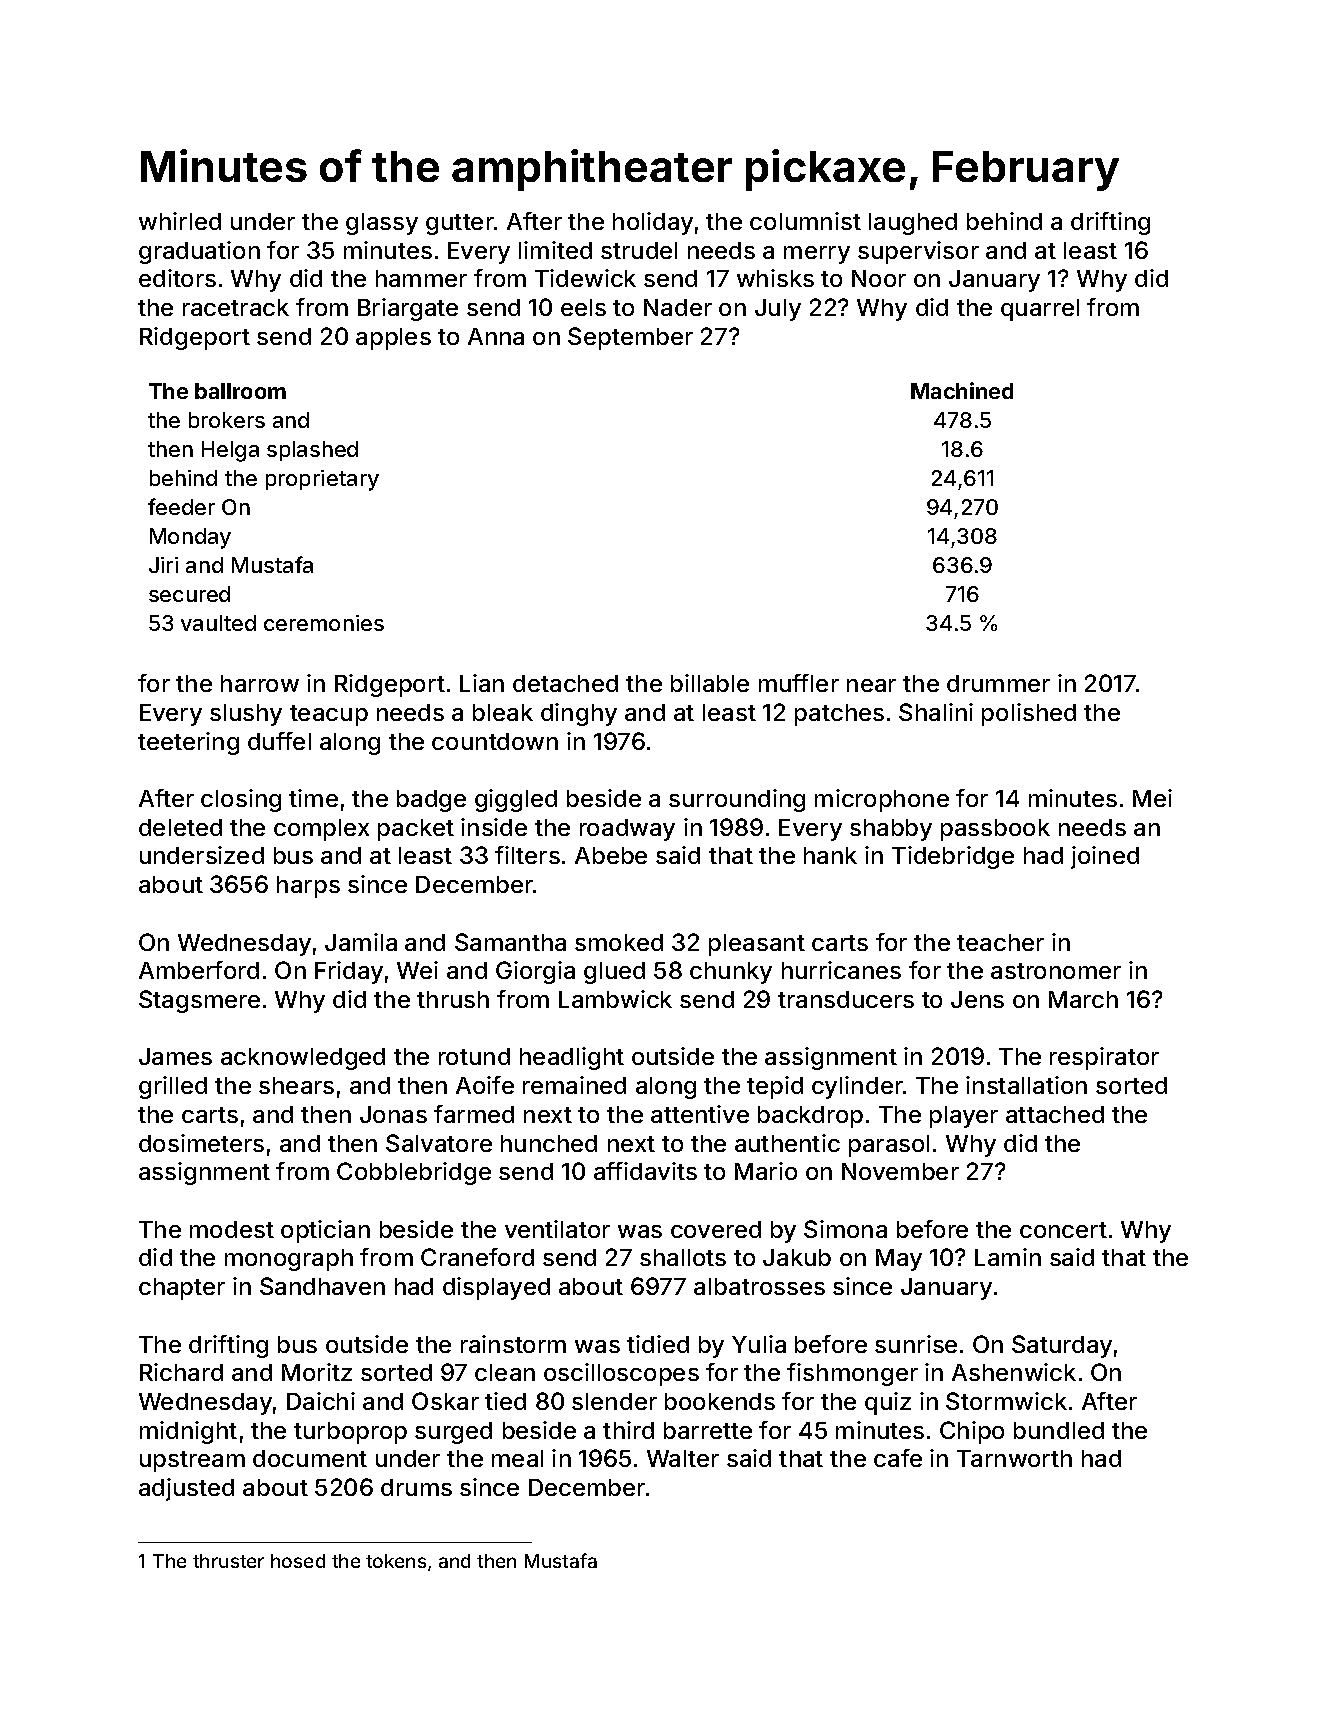 Image resolution: width=1332 pixels, height=1723 pixels. I want to click on muffler, so click(799, 683).
